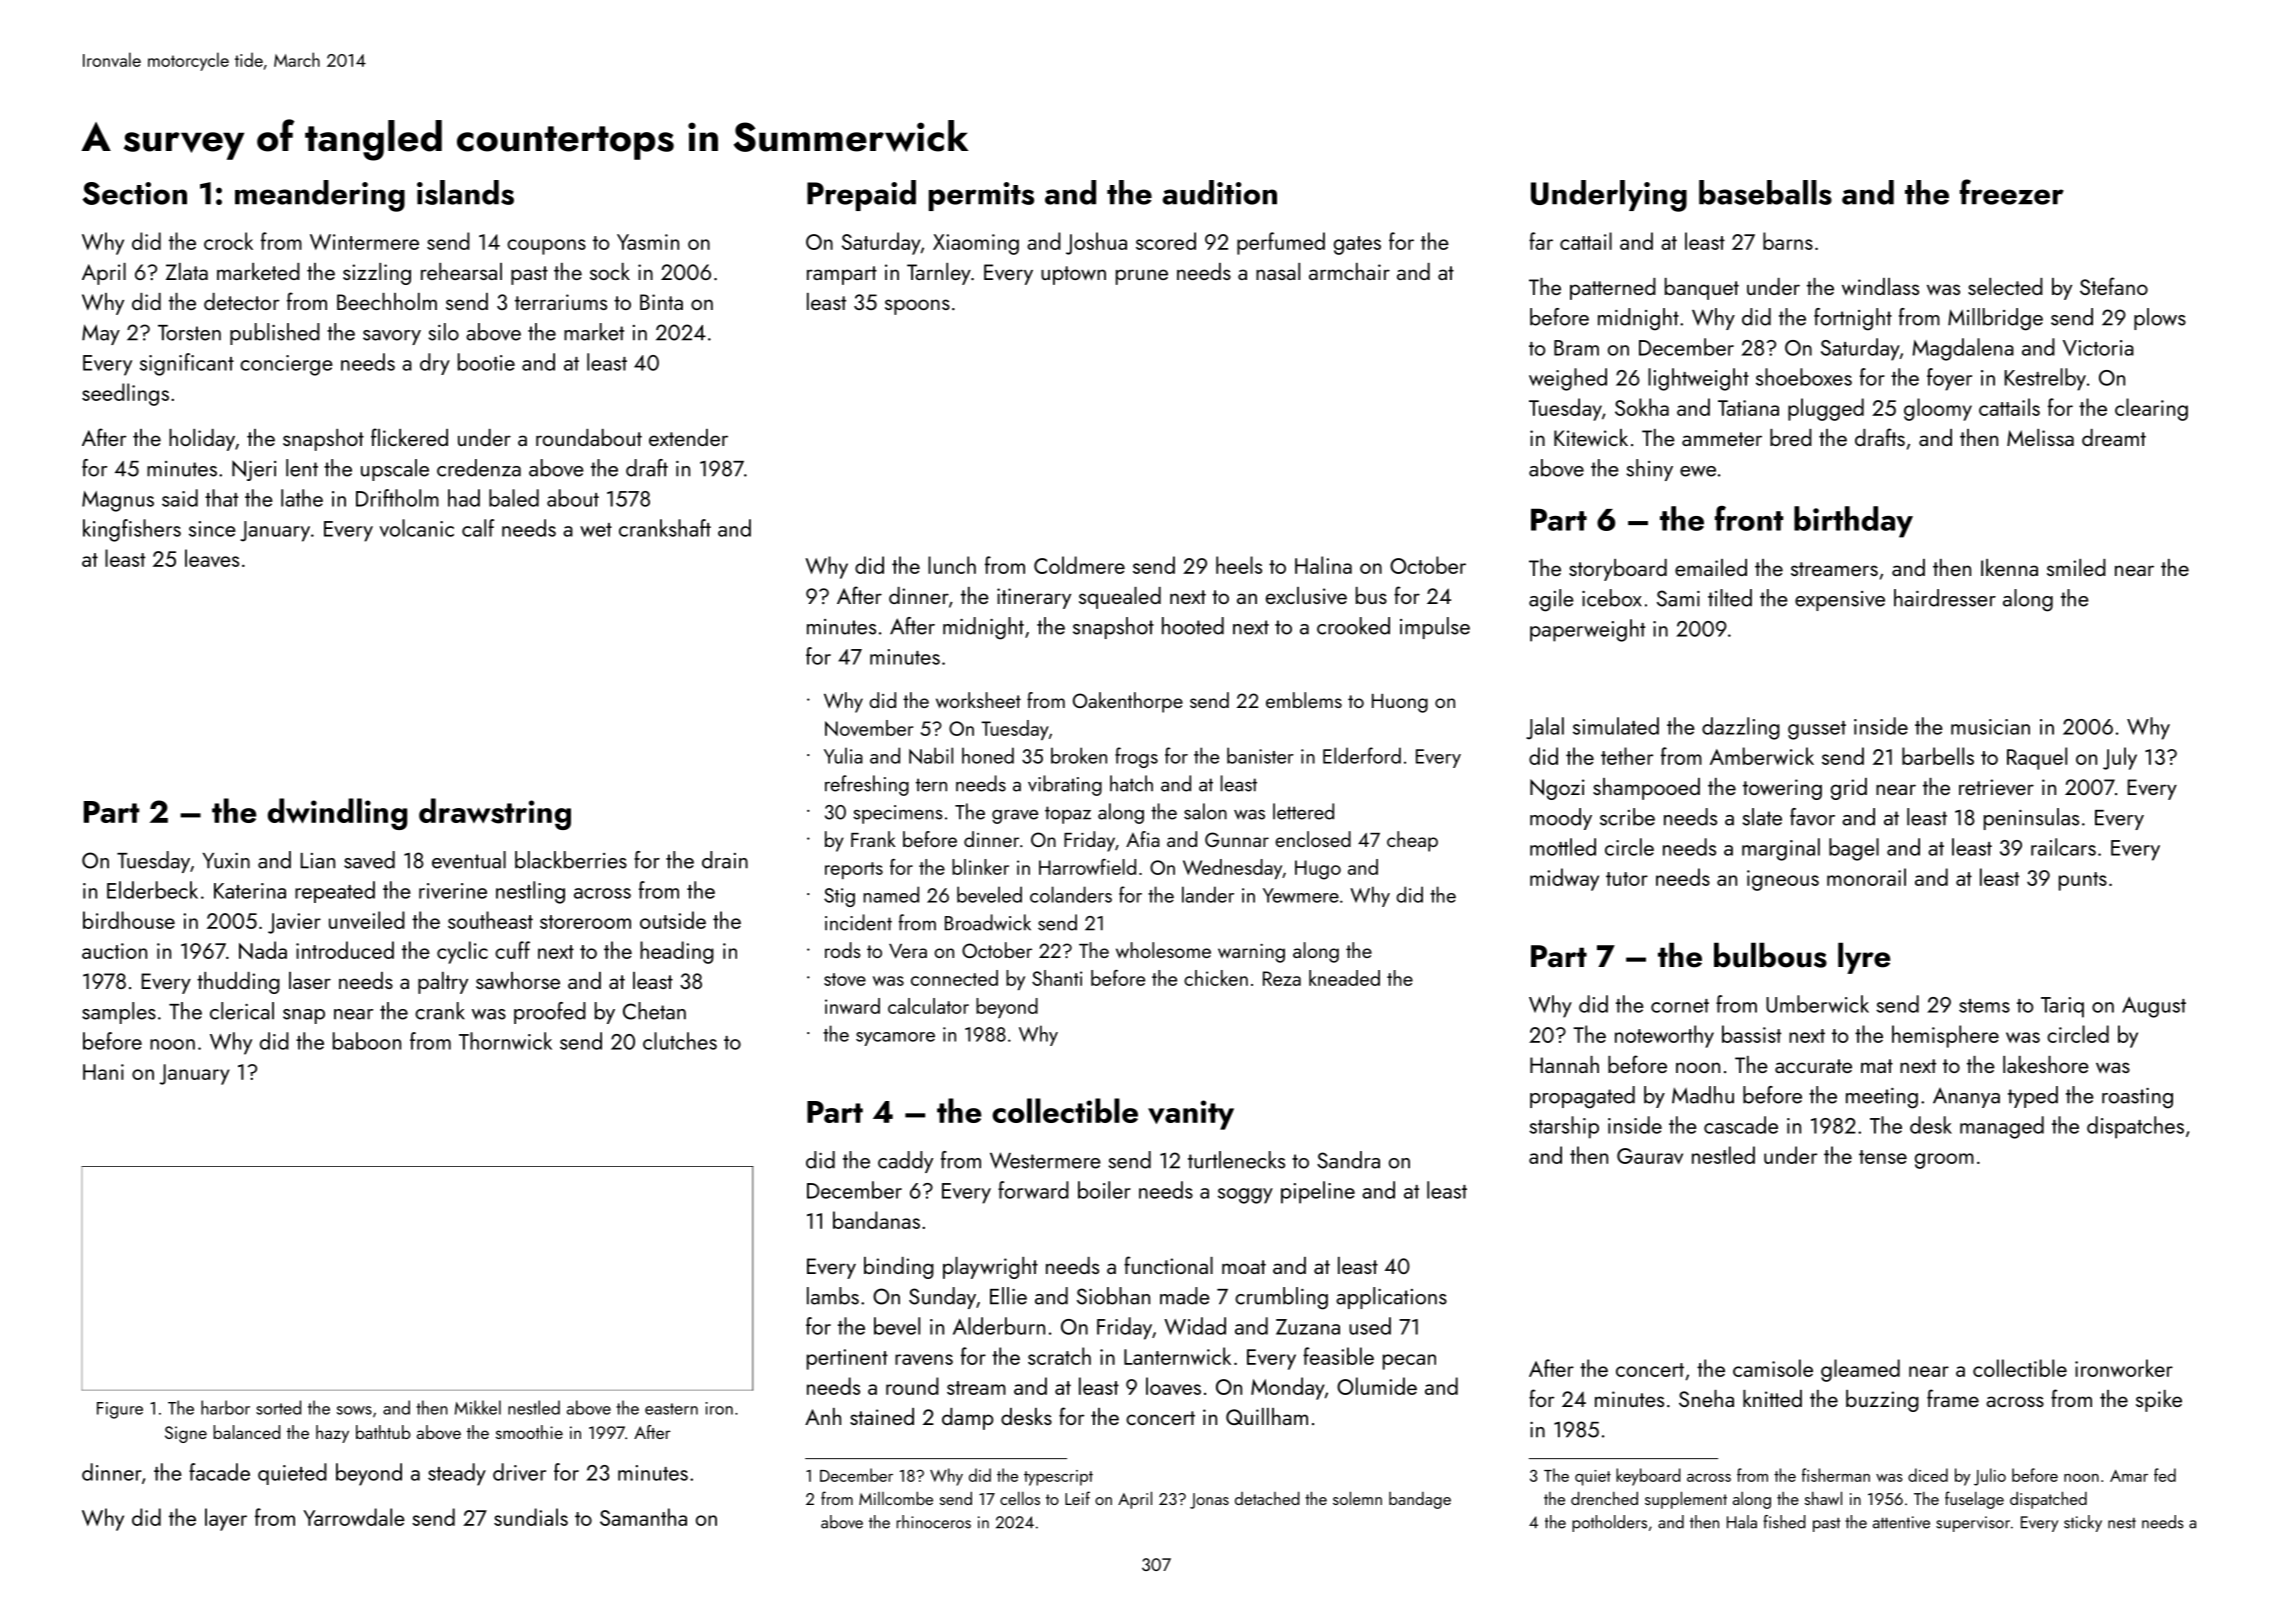 The height and width of the screenshot is (1614, 2282). What do you see at coordinates (1711, 567) in the screenshot?
I see `emailed` at bounding box center [1711, 567].
